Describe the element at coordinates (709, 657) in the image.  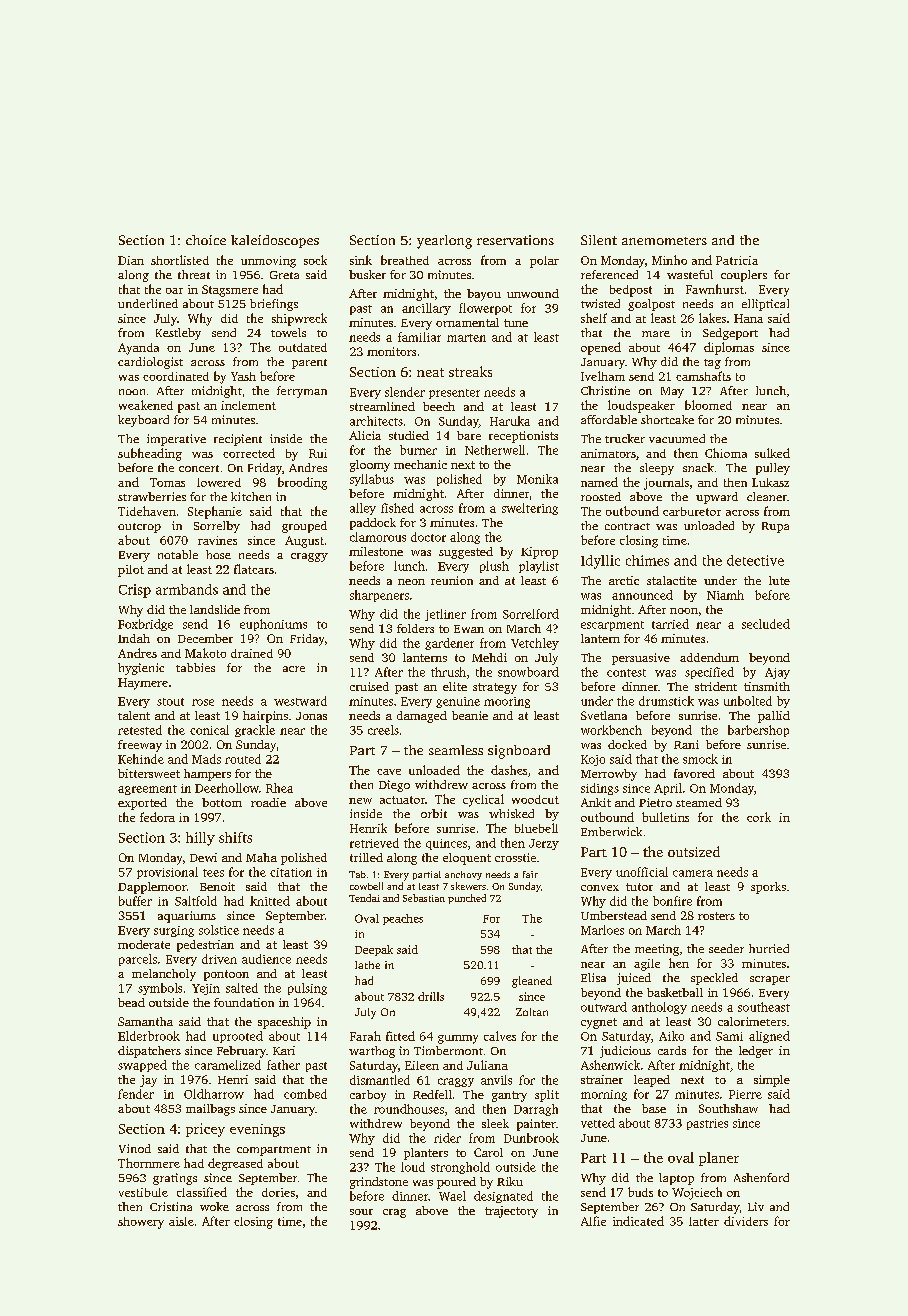
I see `addendum` at that location.
